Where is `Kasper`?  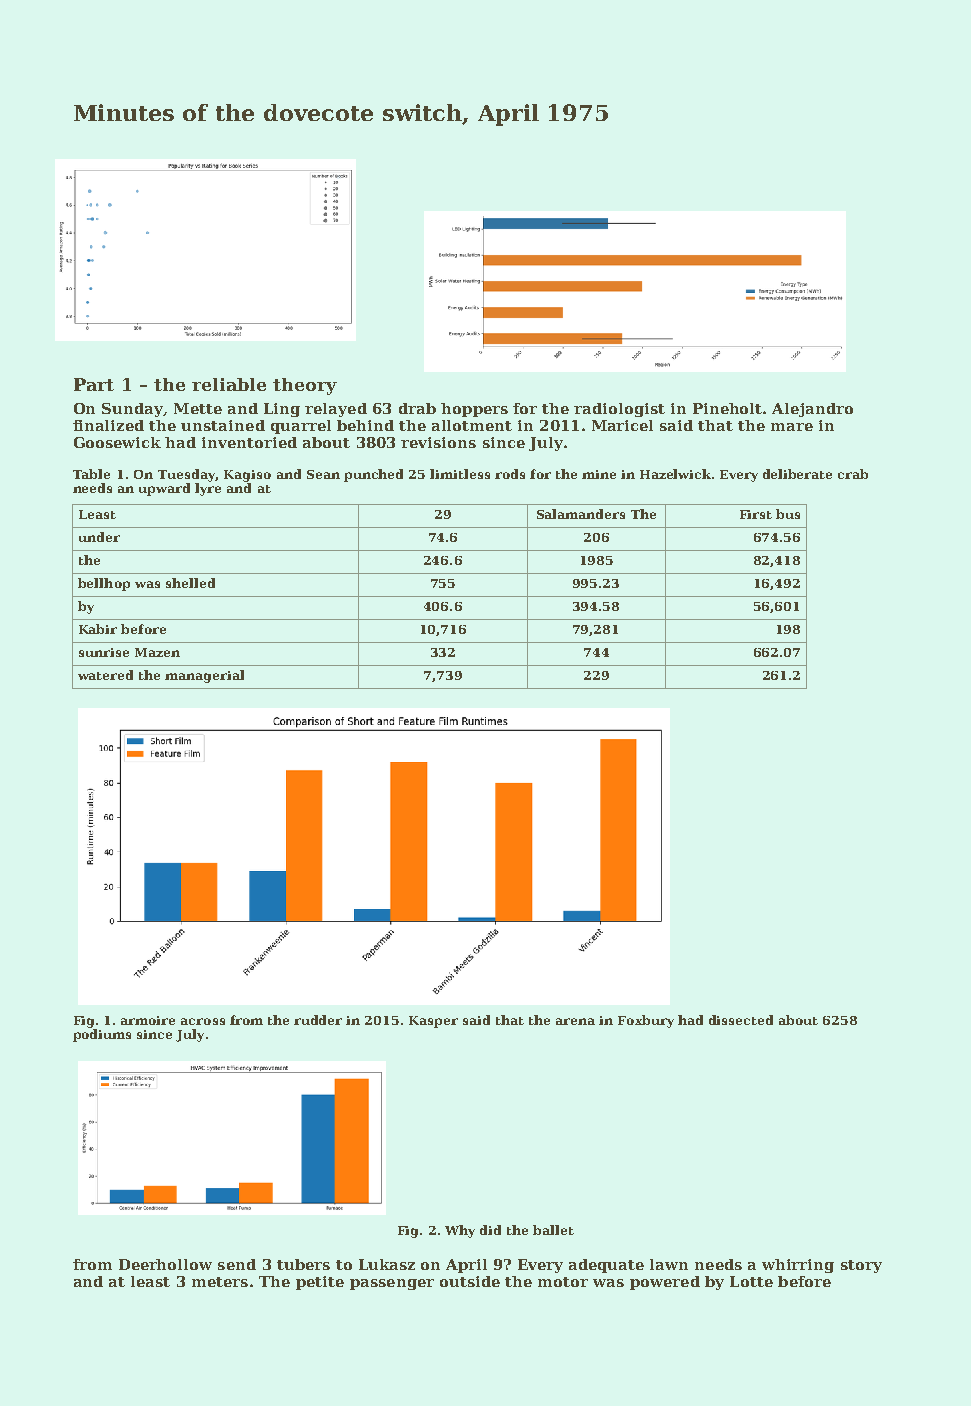 Kasper is located at coordinates (433, 1022).
